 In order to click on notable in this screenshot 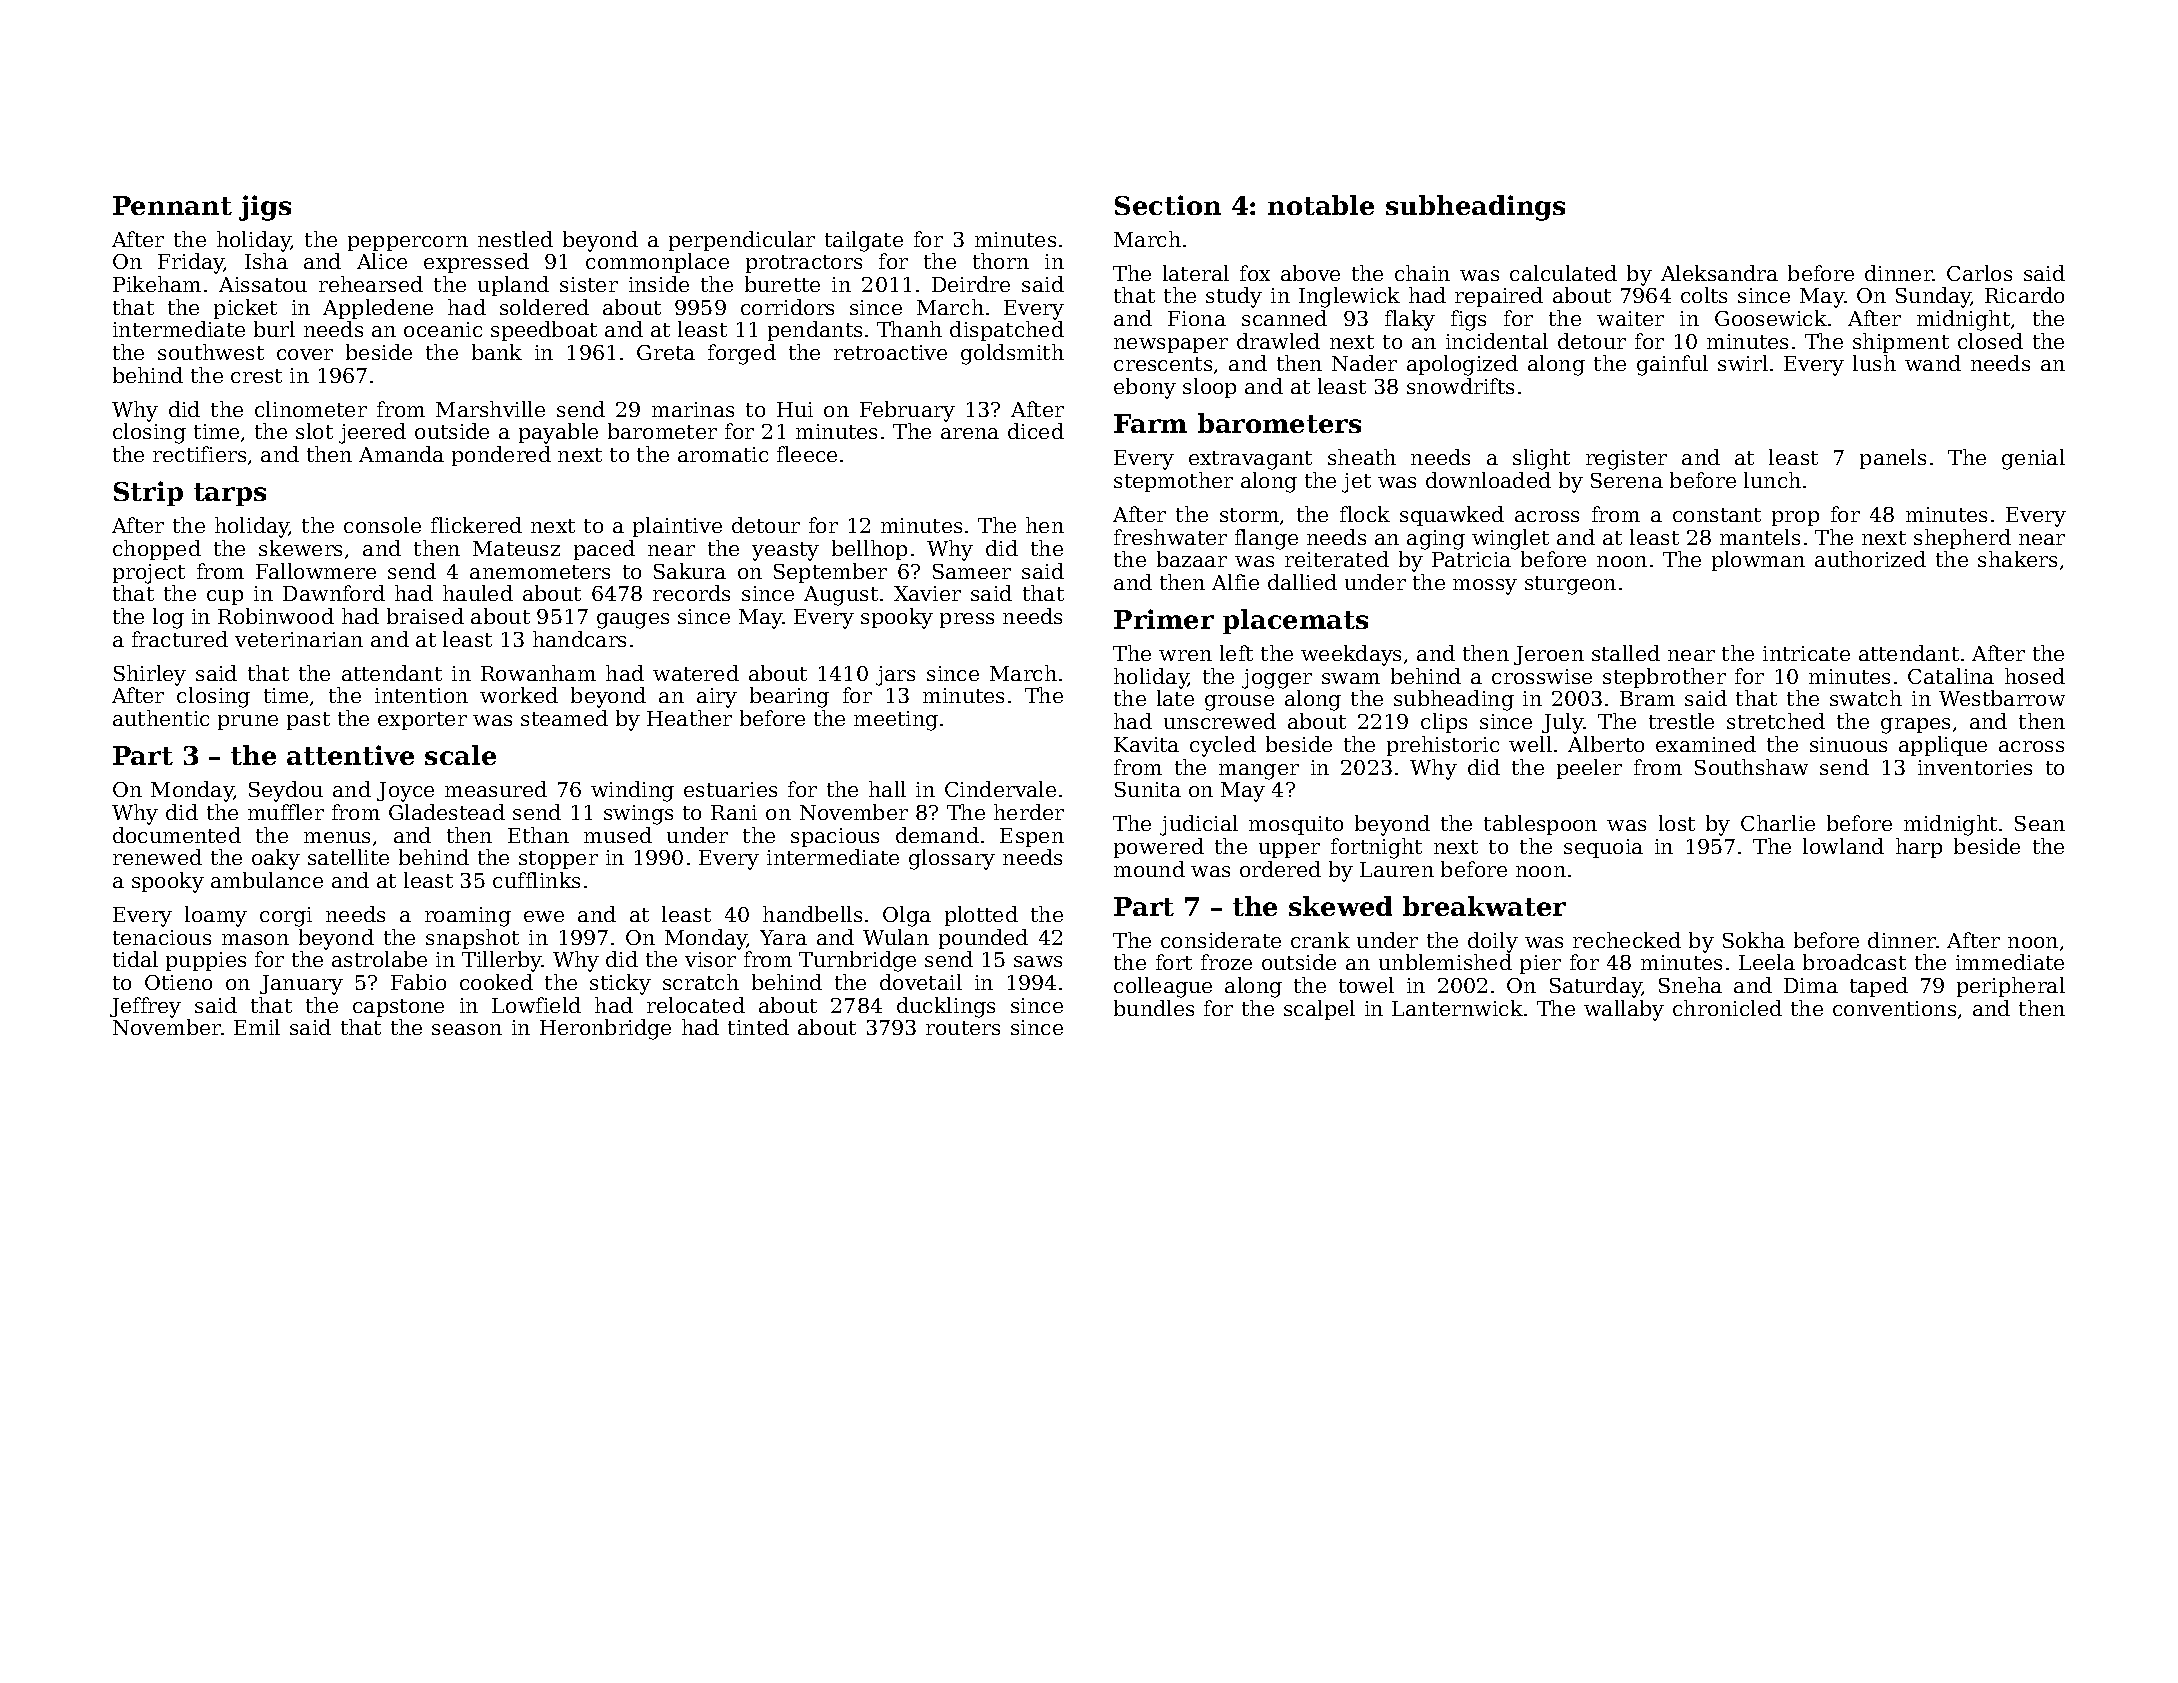, I will do `click(1321, 205)`.
